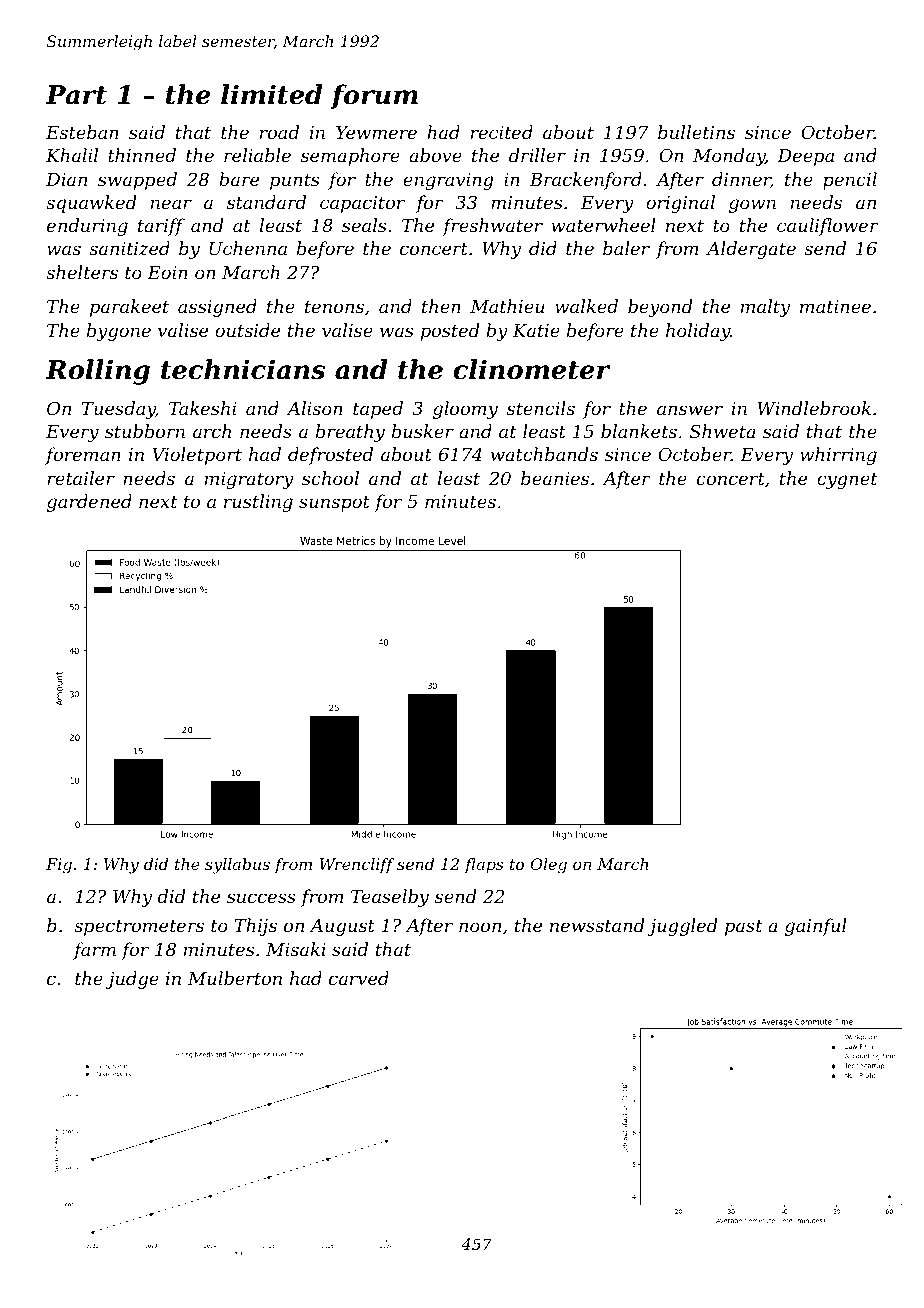  Describe the element at coordinates (743, 928) in the page. I see `past` at that location.
